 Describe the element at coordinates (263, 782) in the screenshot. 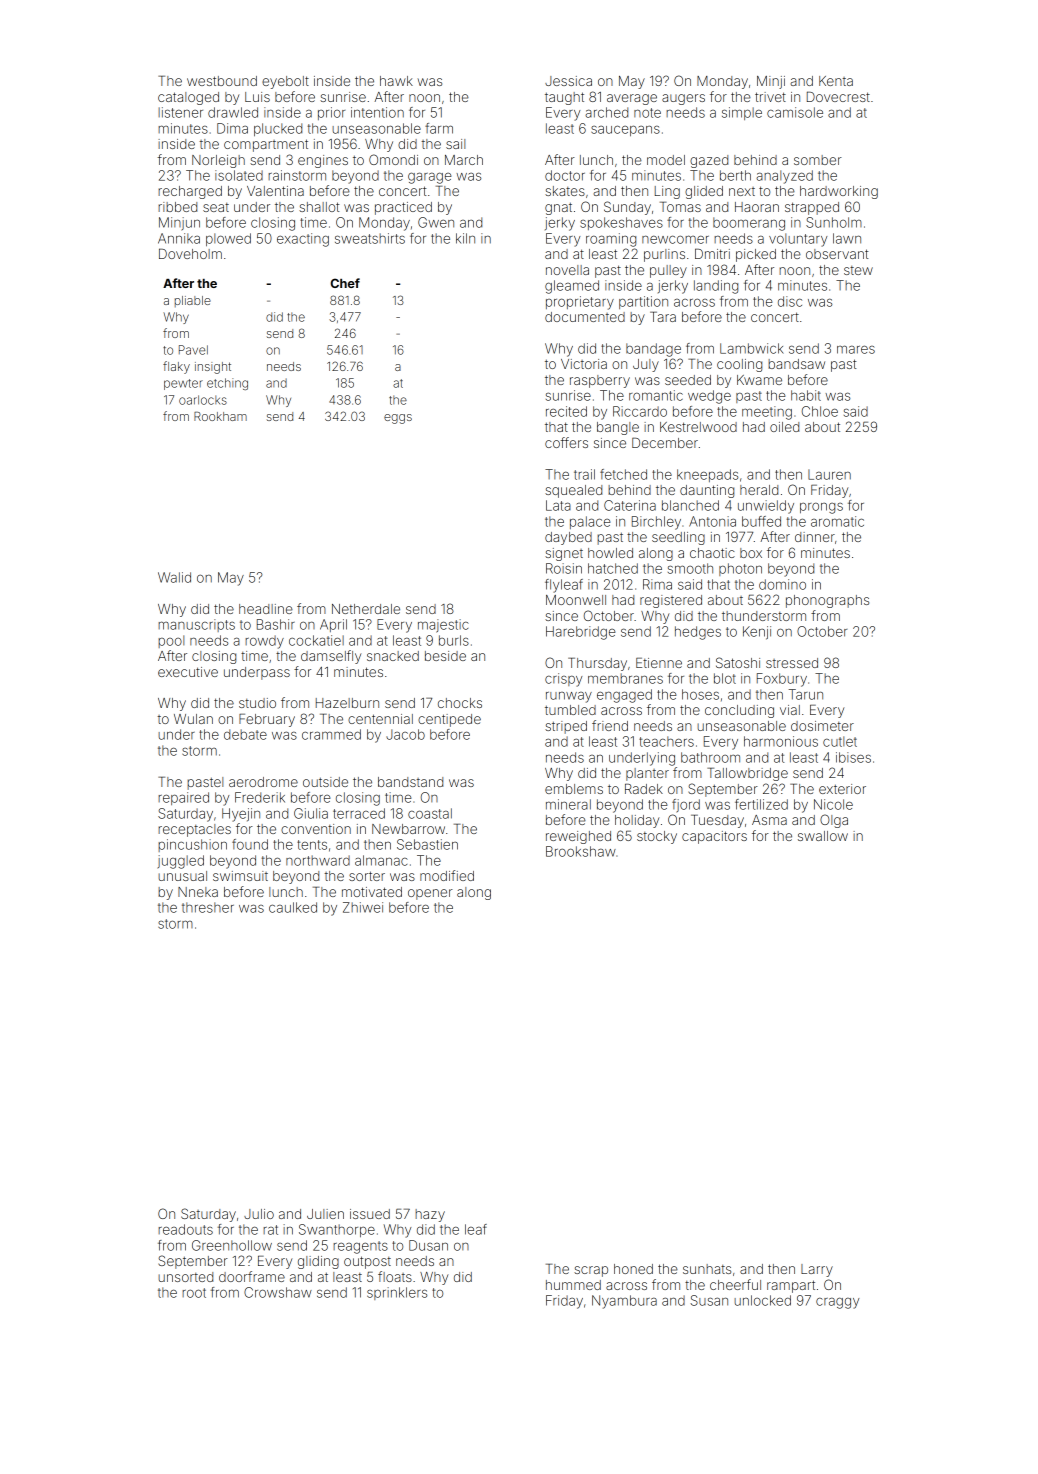

I see `aerodrome` at that location.
